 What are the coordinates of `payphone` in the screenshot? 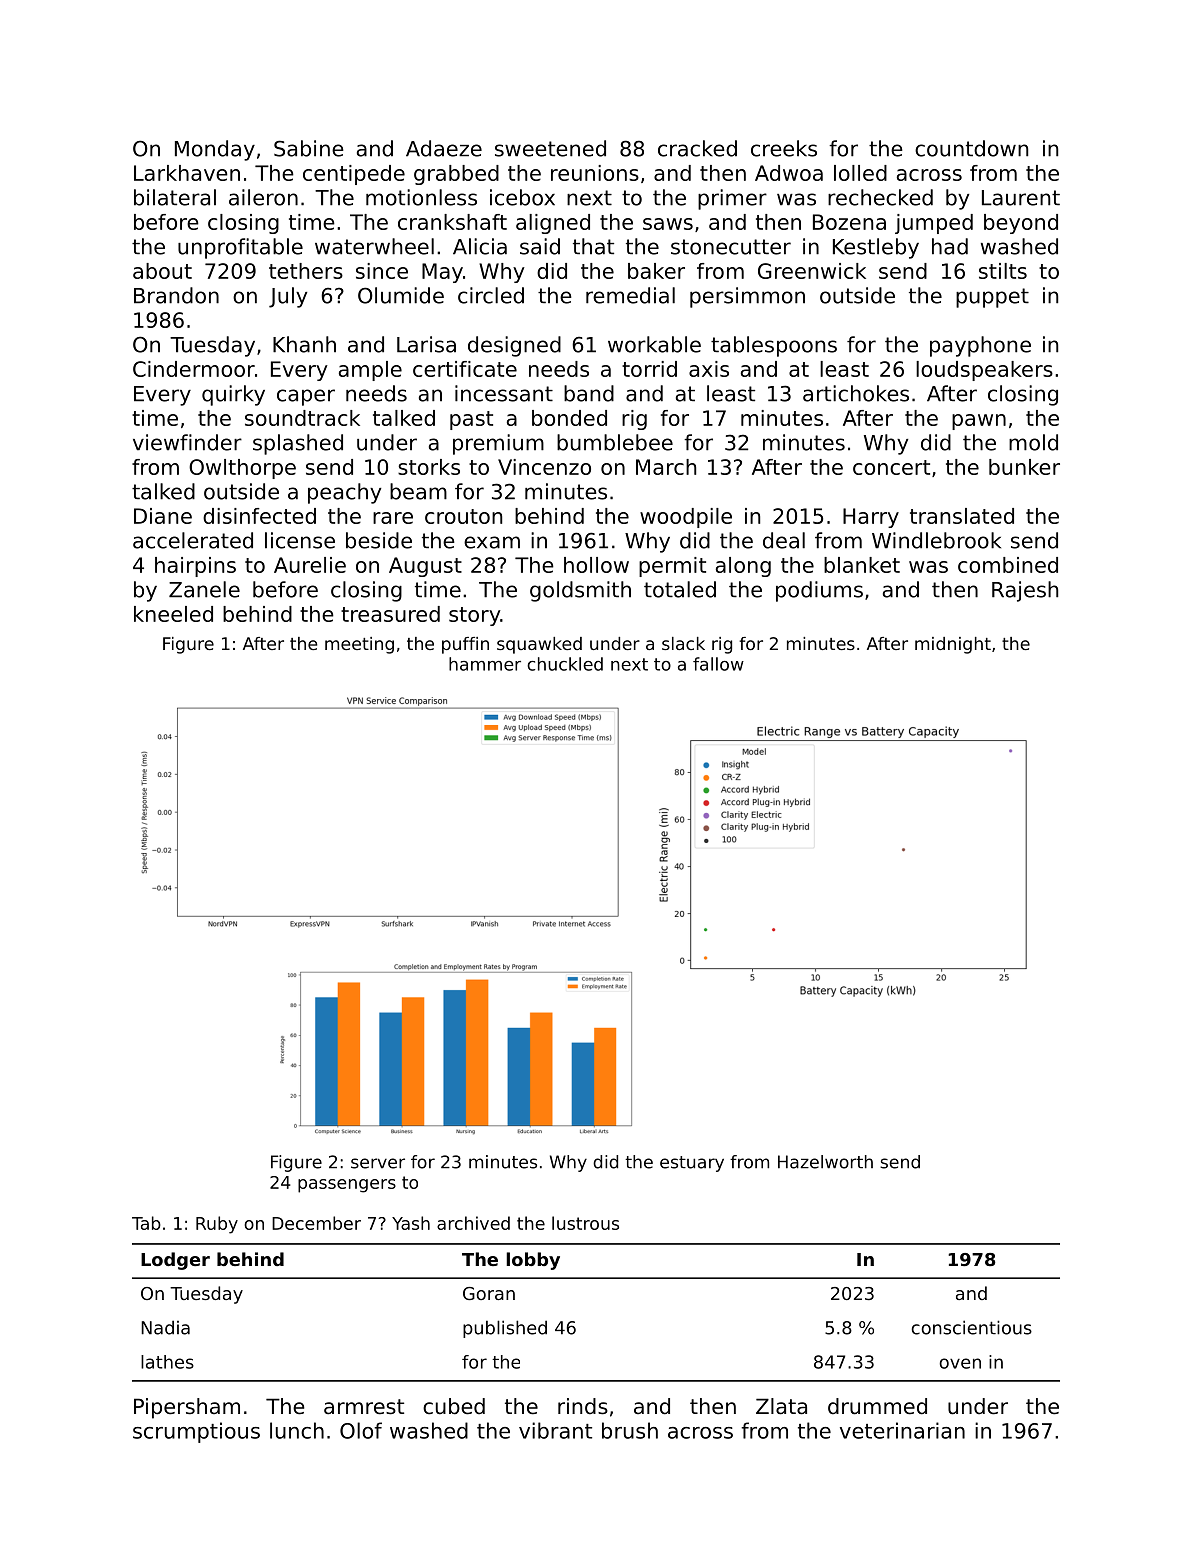 It's located at (980, 346).
